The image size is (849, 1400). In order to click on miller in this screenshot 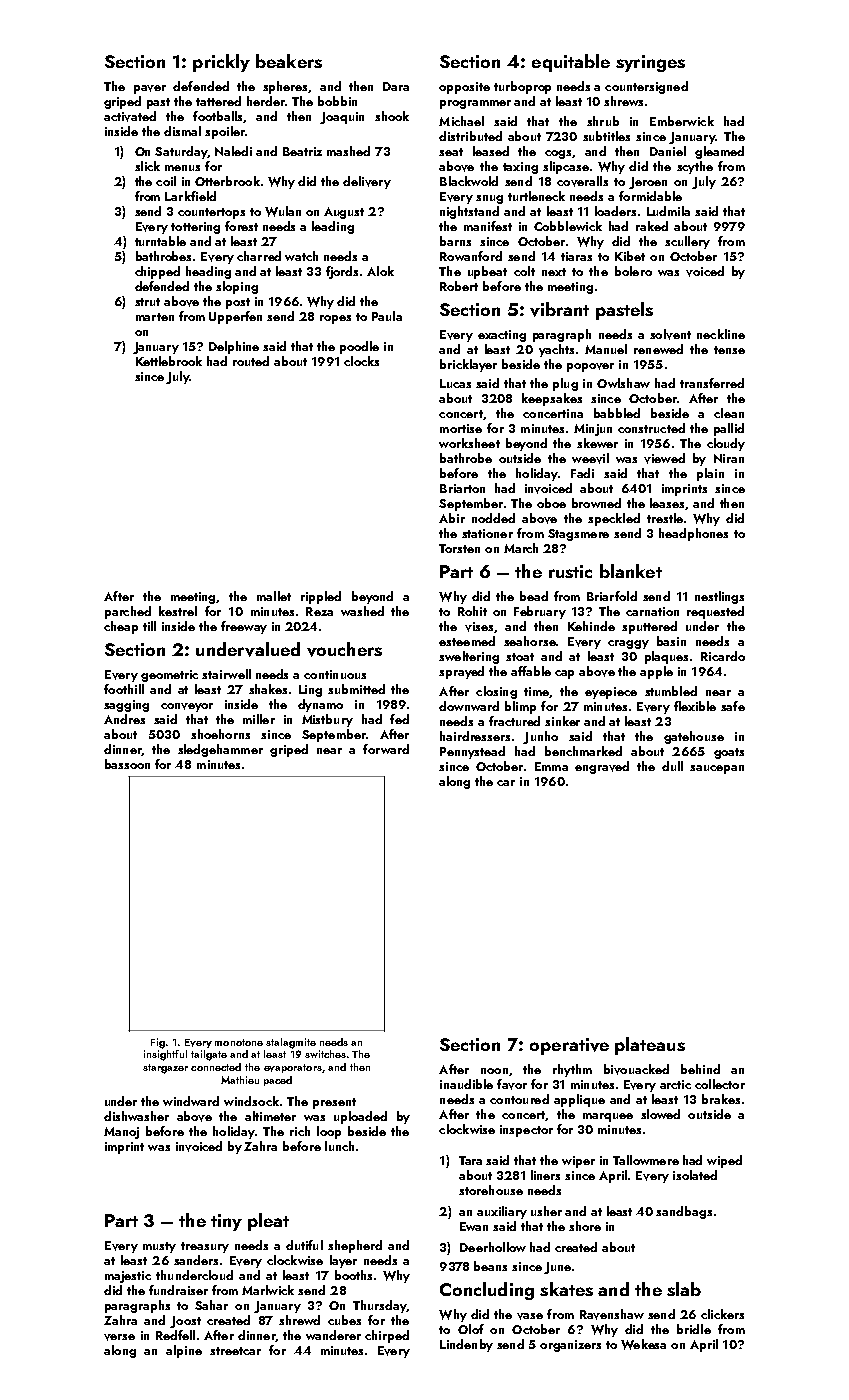, I will do `click(259, 719)`.
